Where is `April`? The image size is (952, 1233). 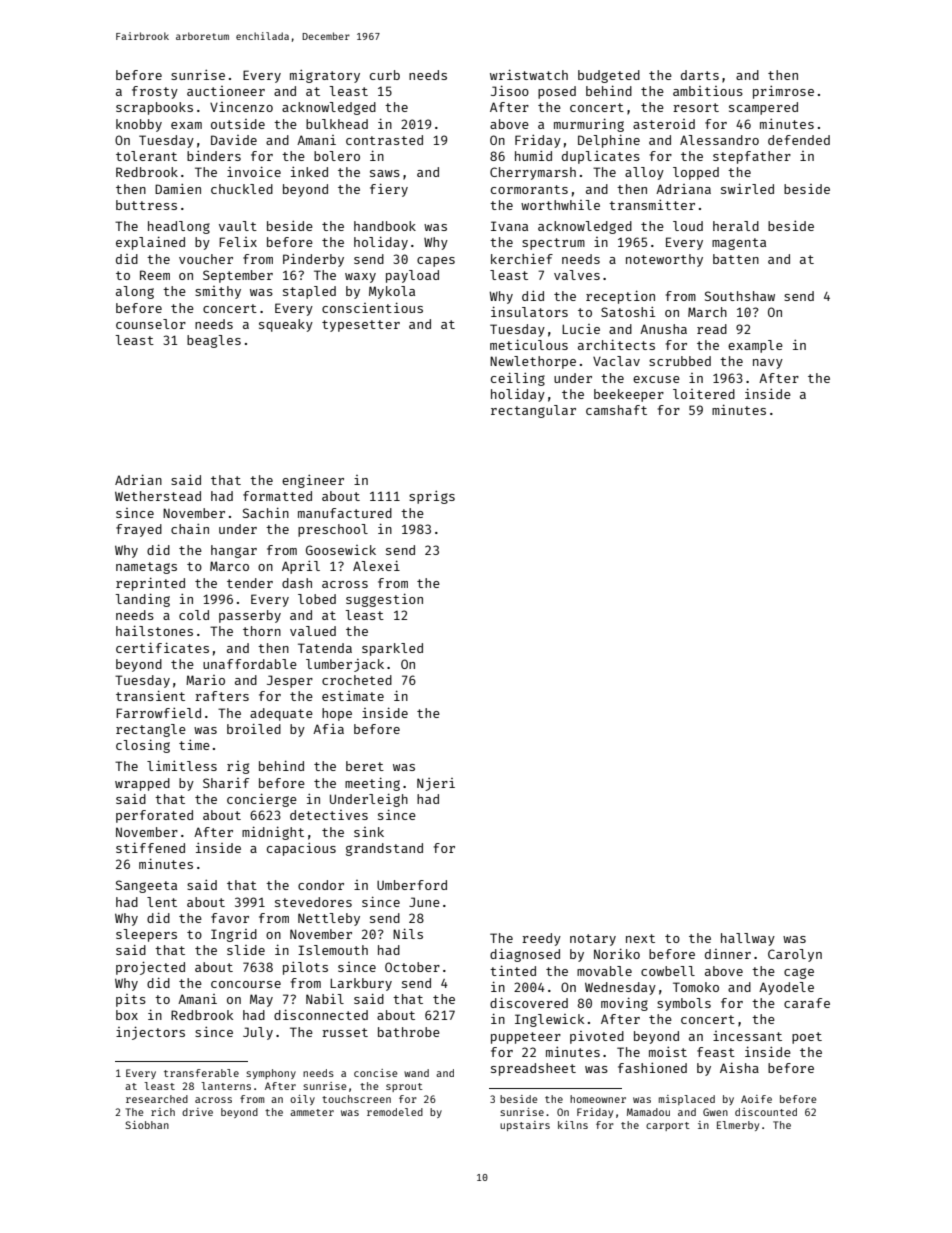 April is located at coordinates (301, 567).
